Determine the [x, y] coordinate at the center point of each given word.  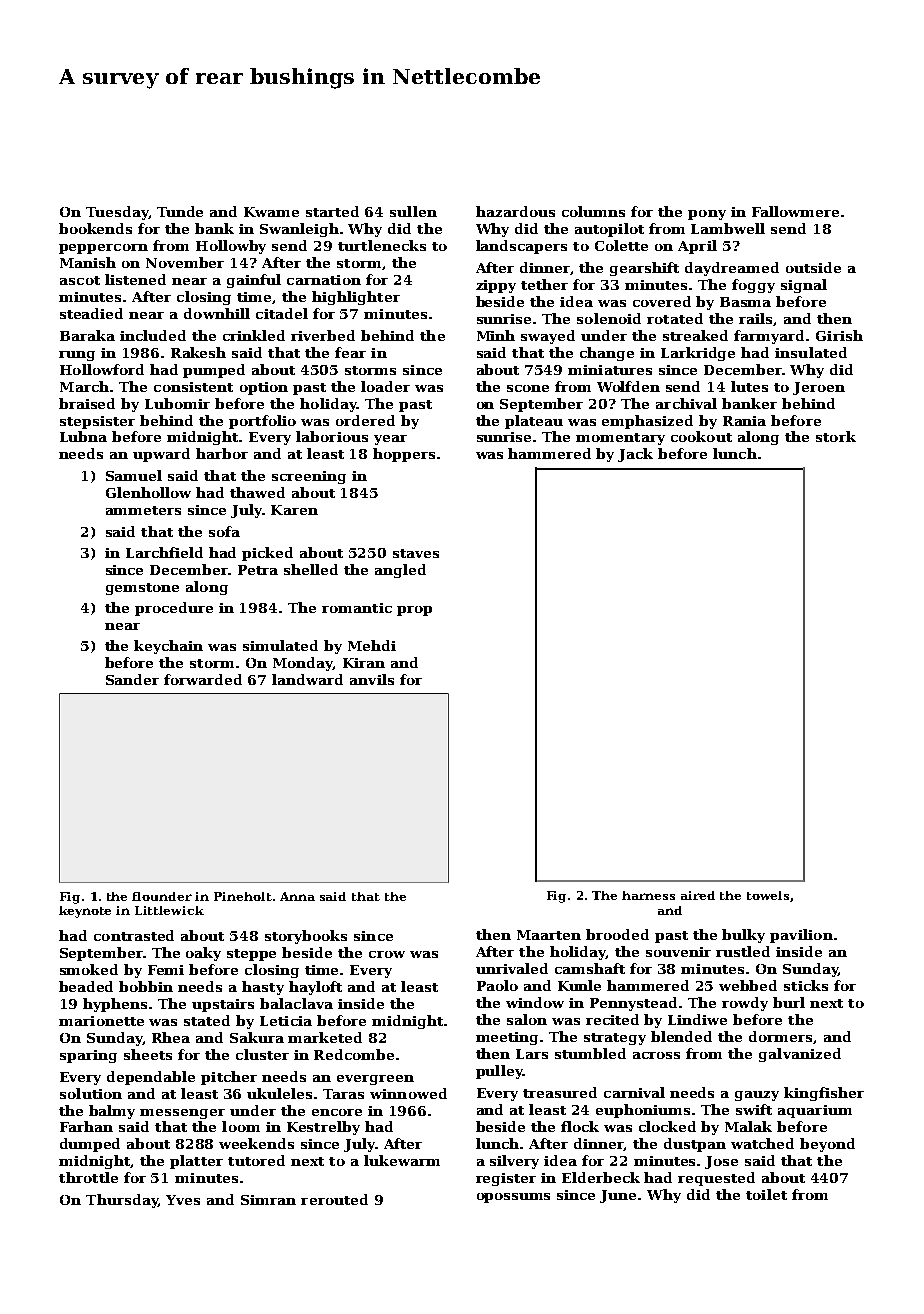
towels [768, 895]
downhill [217, 313]
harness [648, 895]
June [618, 1196]
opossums [513, 1198]
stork [836, 436]
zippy [496, 286]
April [697, 247]
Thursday [122, 1201]
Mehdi [372, 645]
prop [414, 611]
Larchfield [164, 552]
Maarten [549, 935]
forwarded [203, 679]
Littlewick [169, 910]
